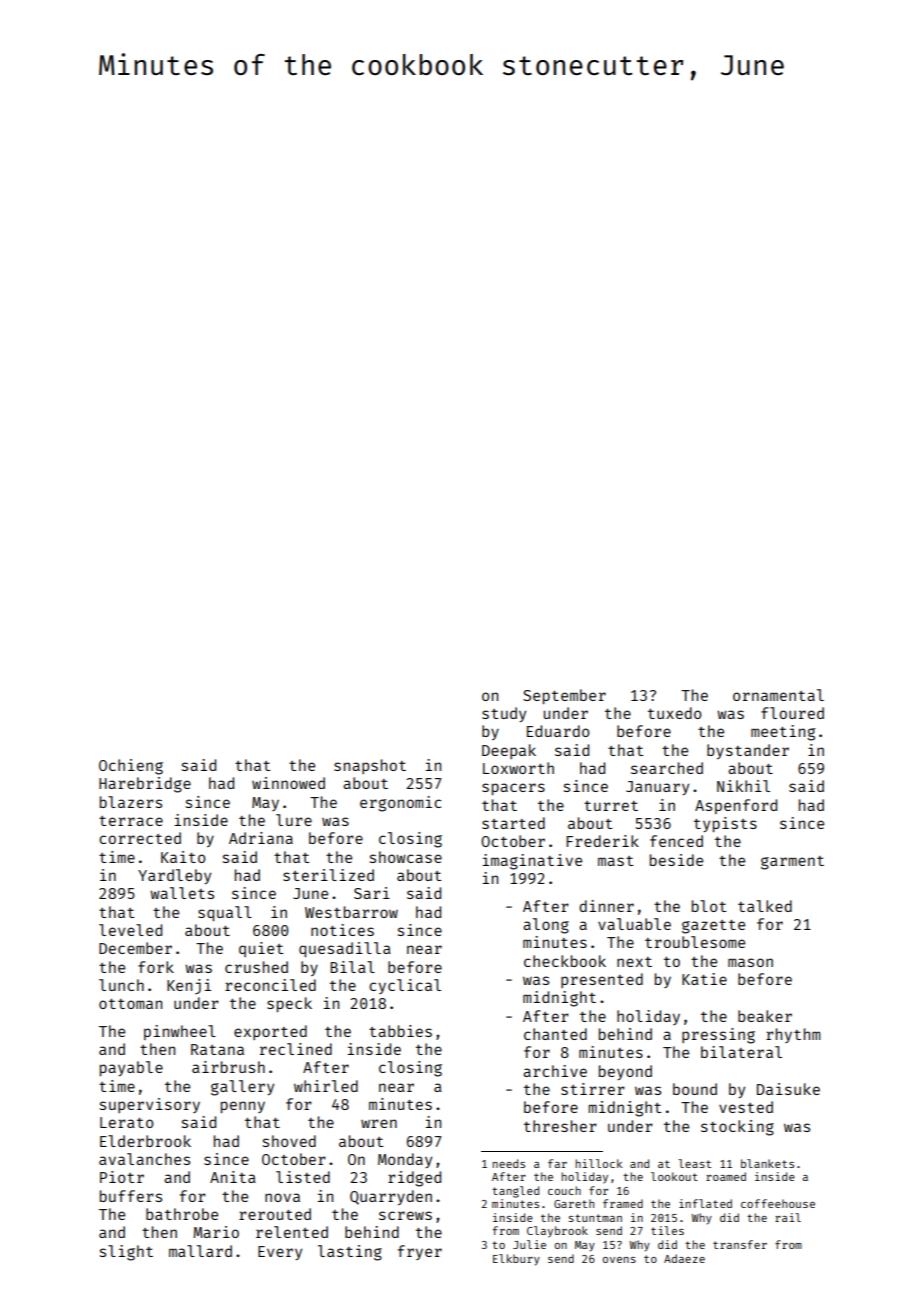 The width and height of the image is (924, 1308). Describe the element at coordinates (634, 962) in the image. I see `next` at that location.
